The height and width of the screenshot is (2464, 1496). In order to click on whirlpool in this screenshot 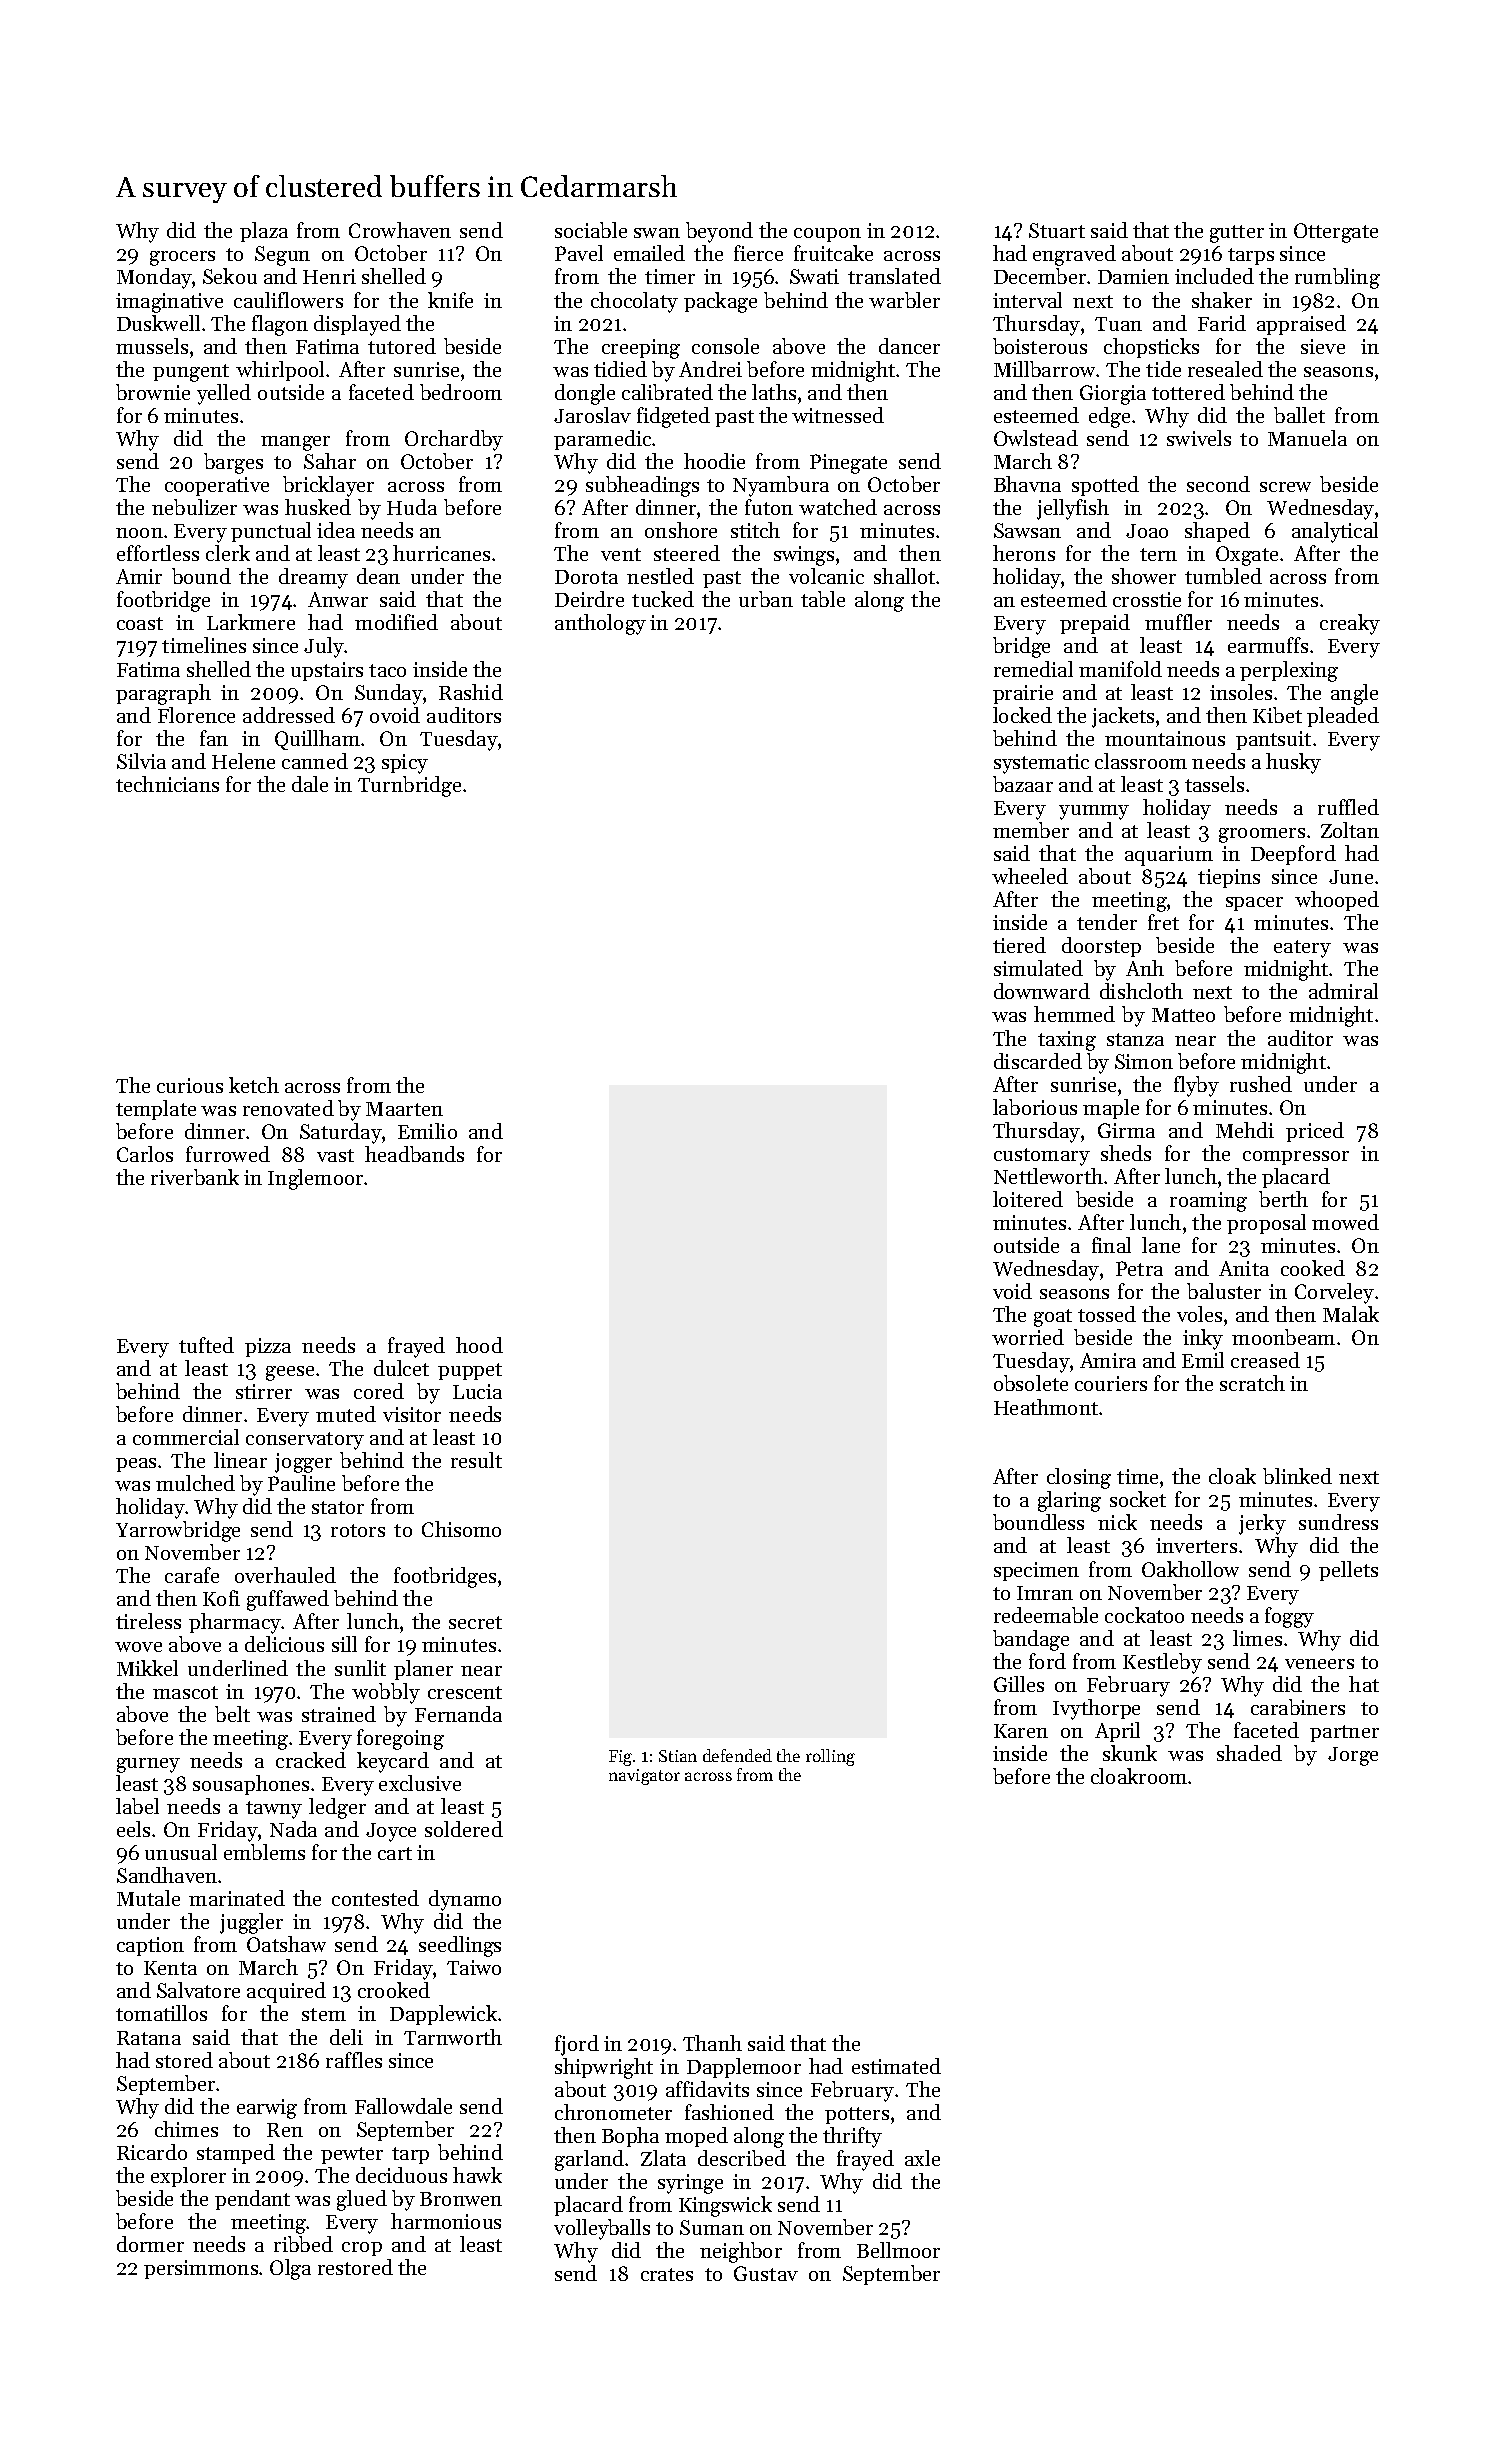, I will do `click(280, 371)`.
